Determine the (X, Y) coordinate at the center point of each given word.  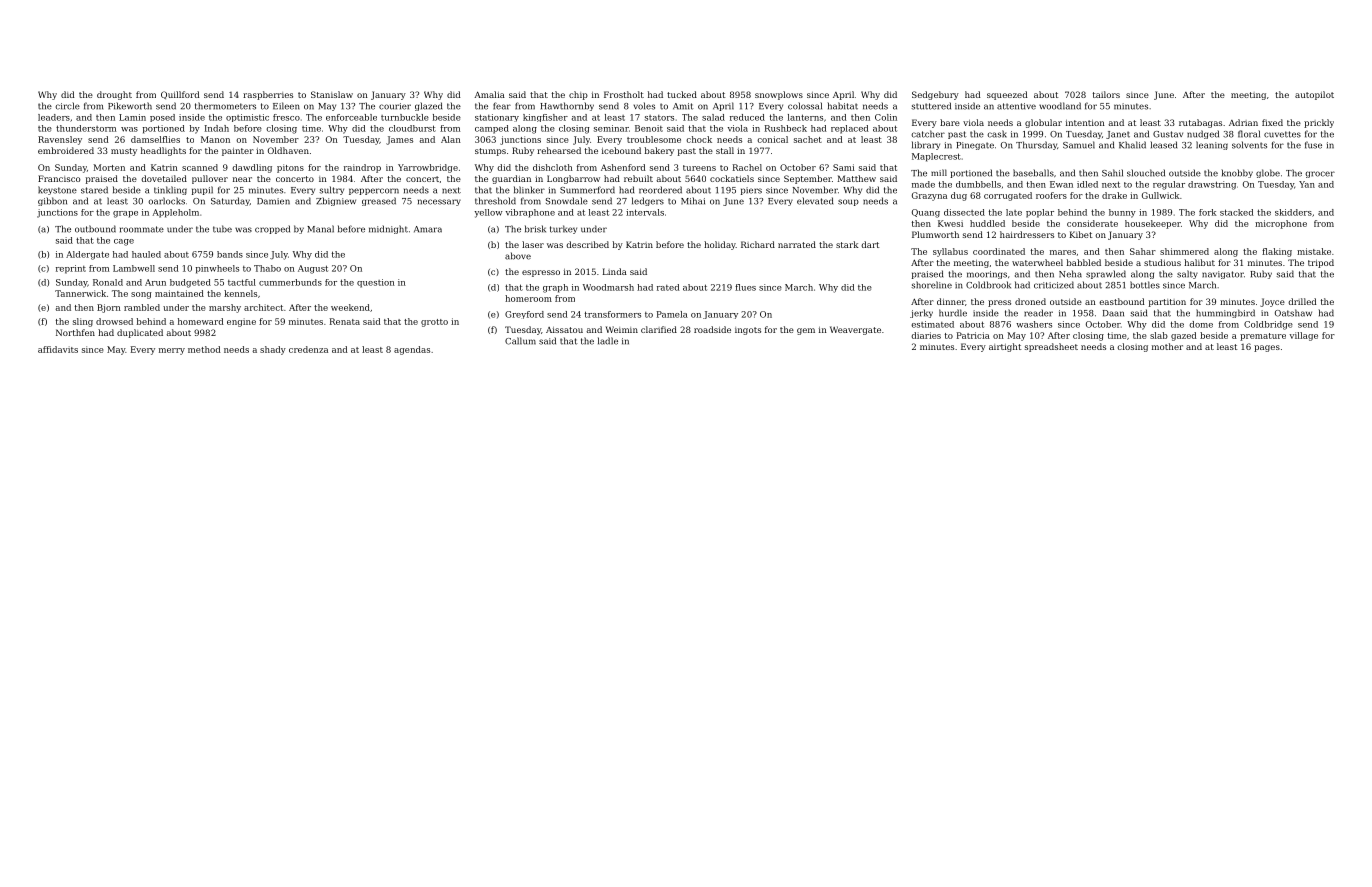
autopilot (1314, 95)
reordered (660, 190)
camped (492, 129)
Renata (345, 321)
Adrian (1243, 122)
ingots (748, 331)
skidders (1293, 212)
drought (114, 95)
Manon (215, 139)
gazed (1184, 336)
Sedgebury (935, 95)
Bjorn (109, 308)
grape (125, 214)
